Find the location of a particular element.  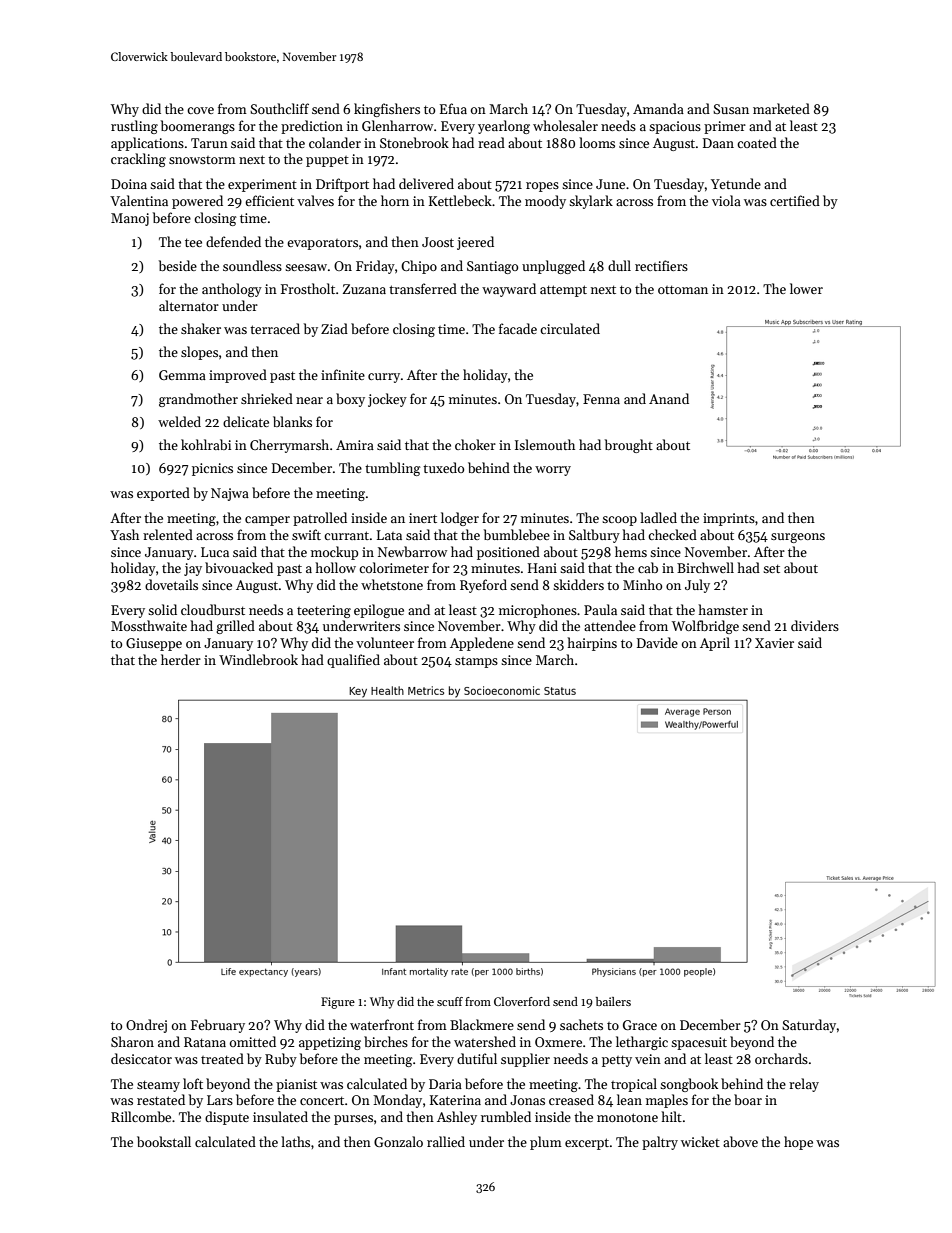

cove is located at coordinates (200, 110).
